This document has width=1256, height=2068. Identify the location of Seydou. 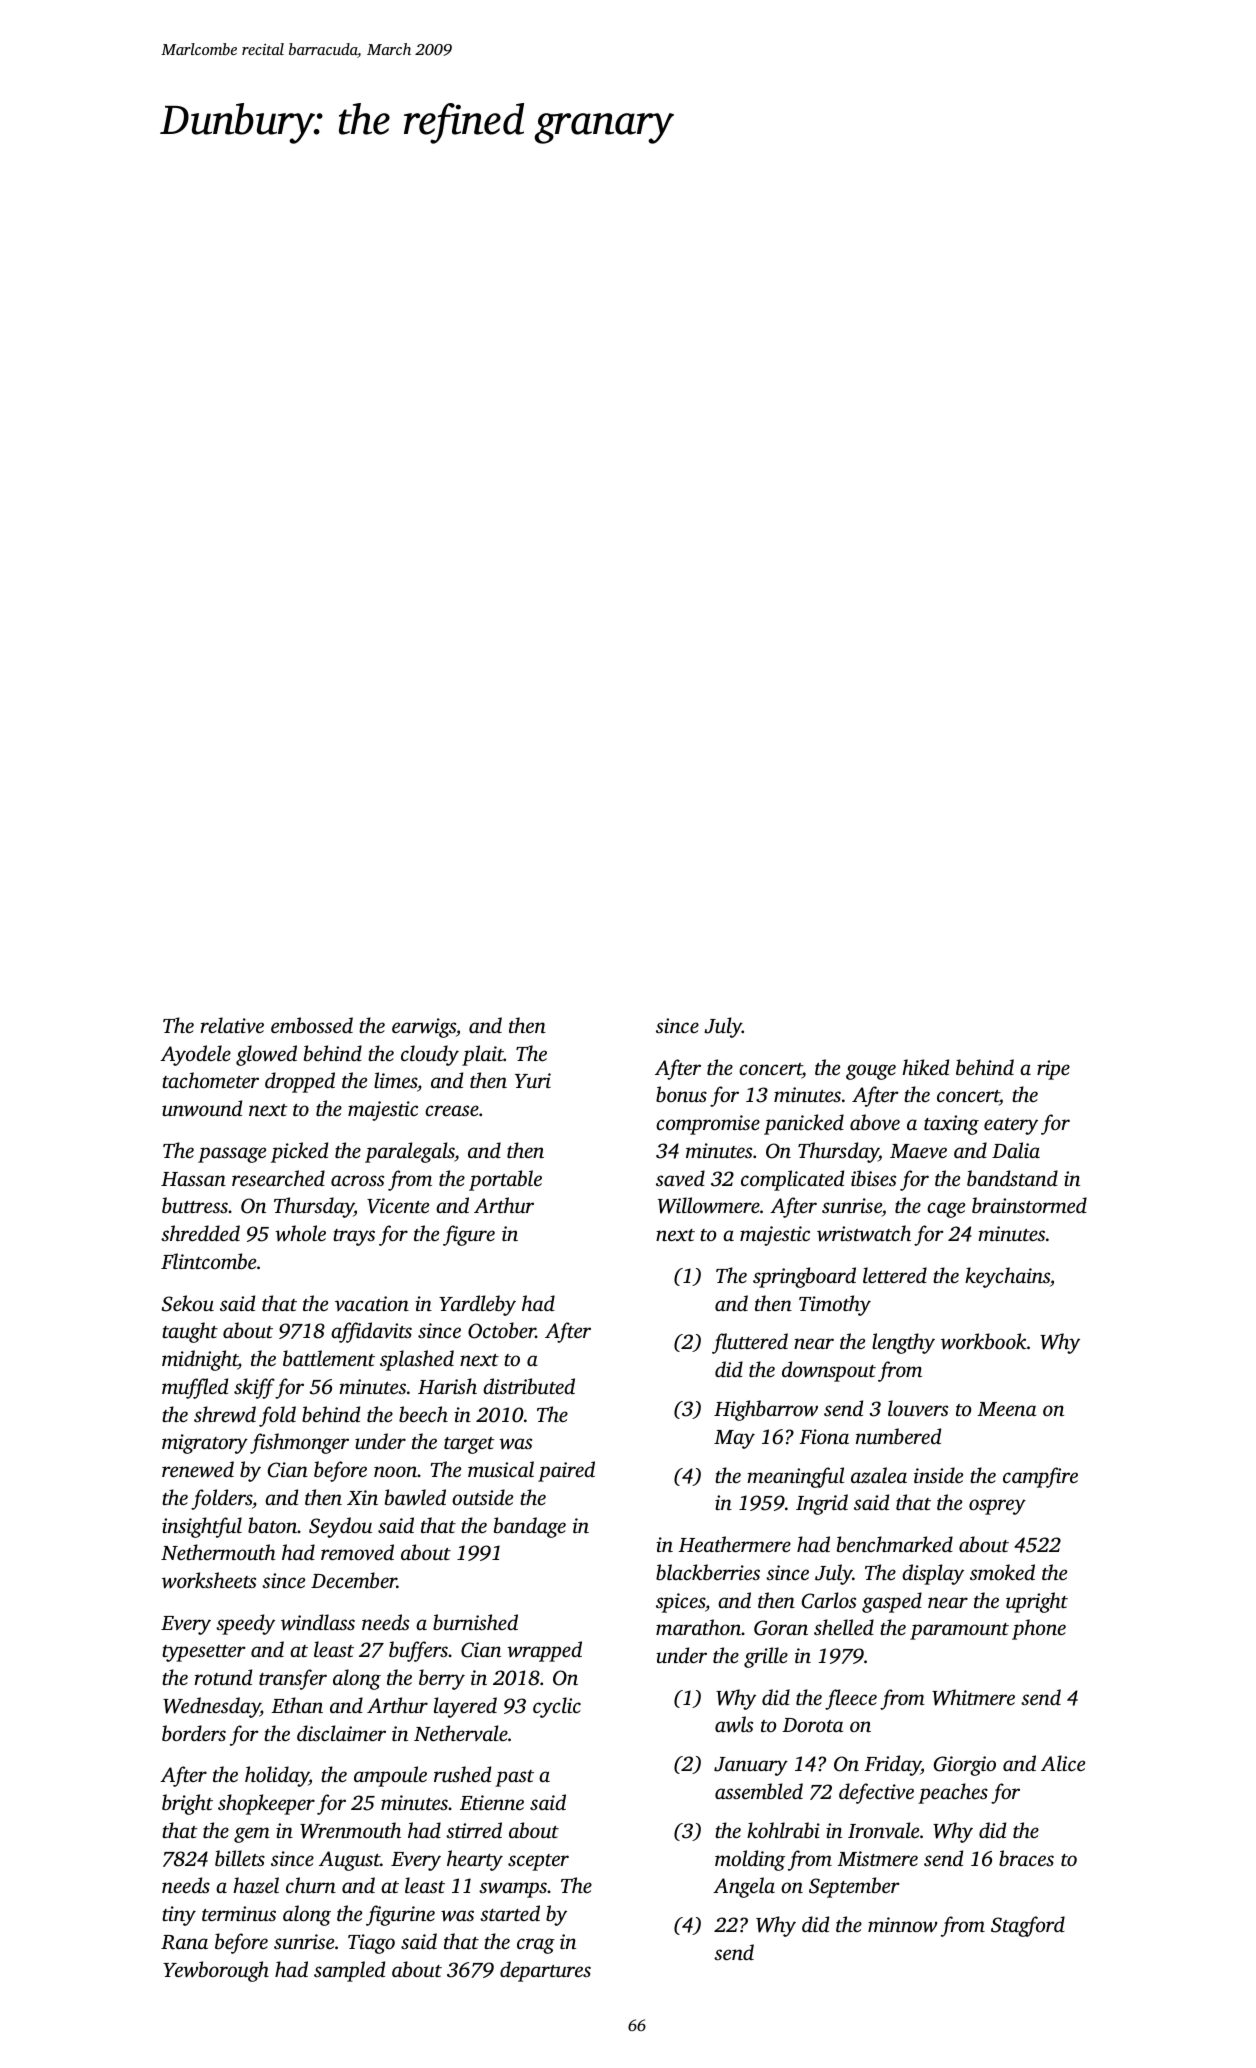
(340, 1527).
